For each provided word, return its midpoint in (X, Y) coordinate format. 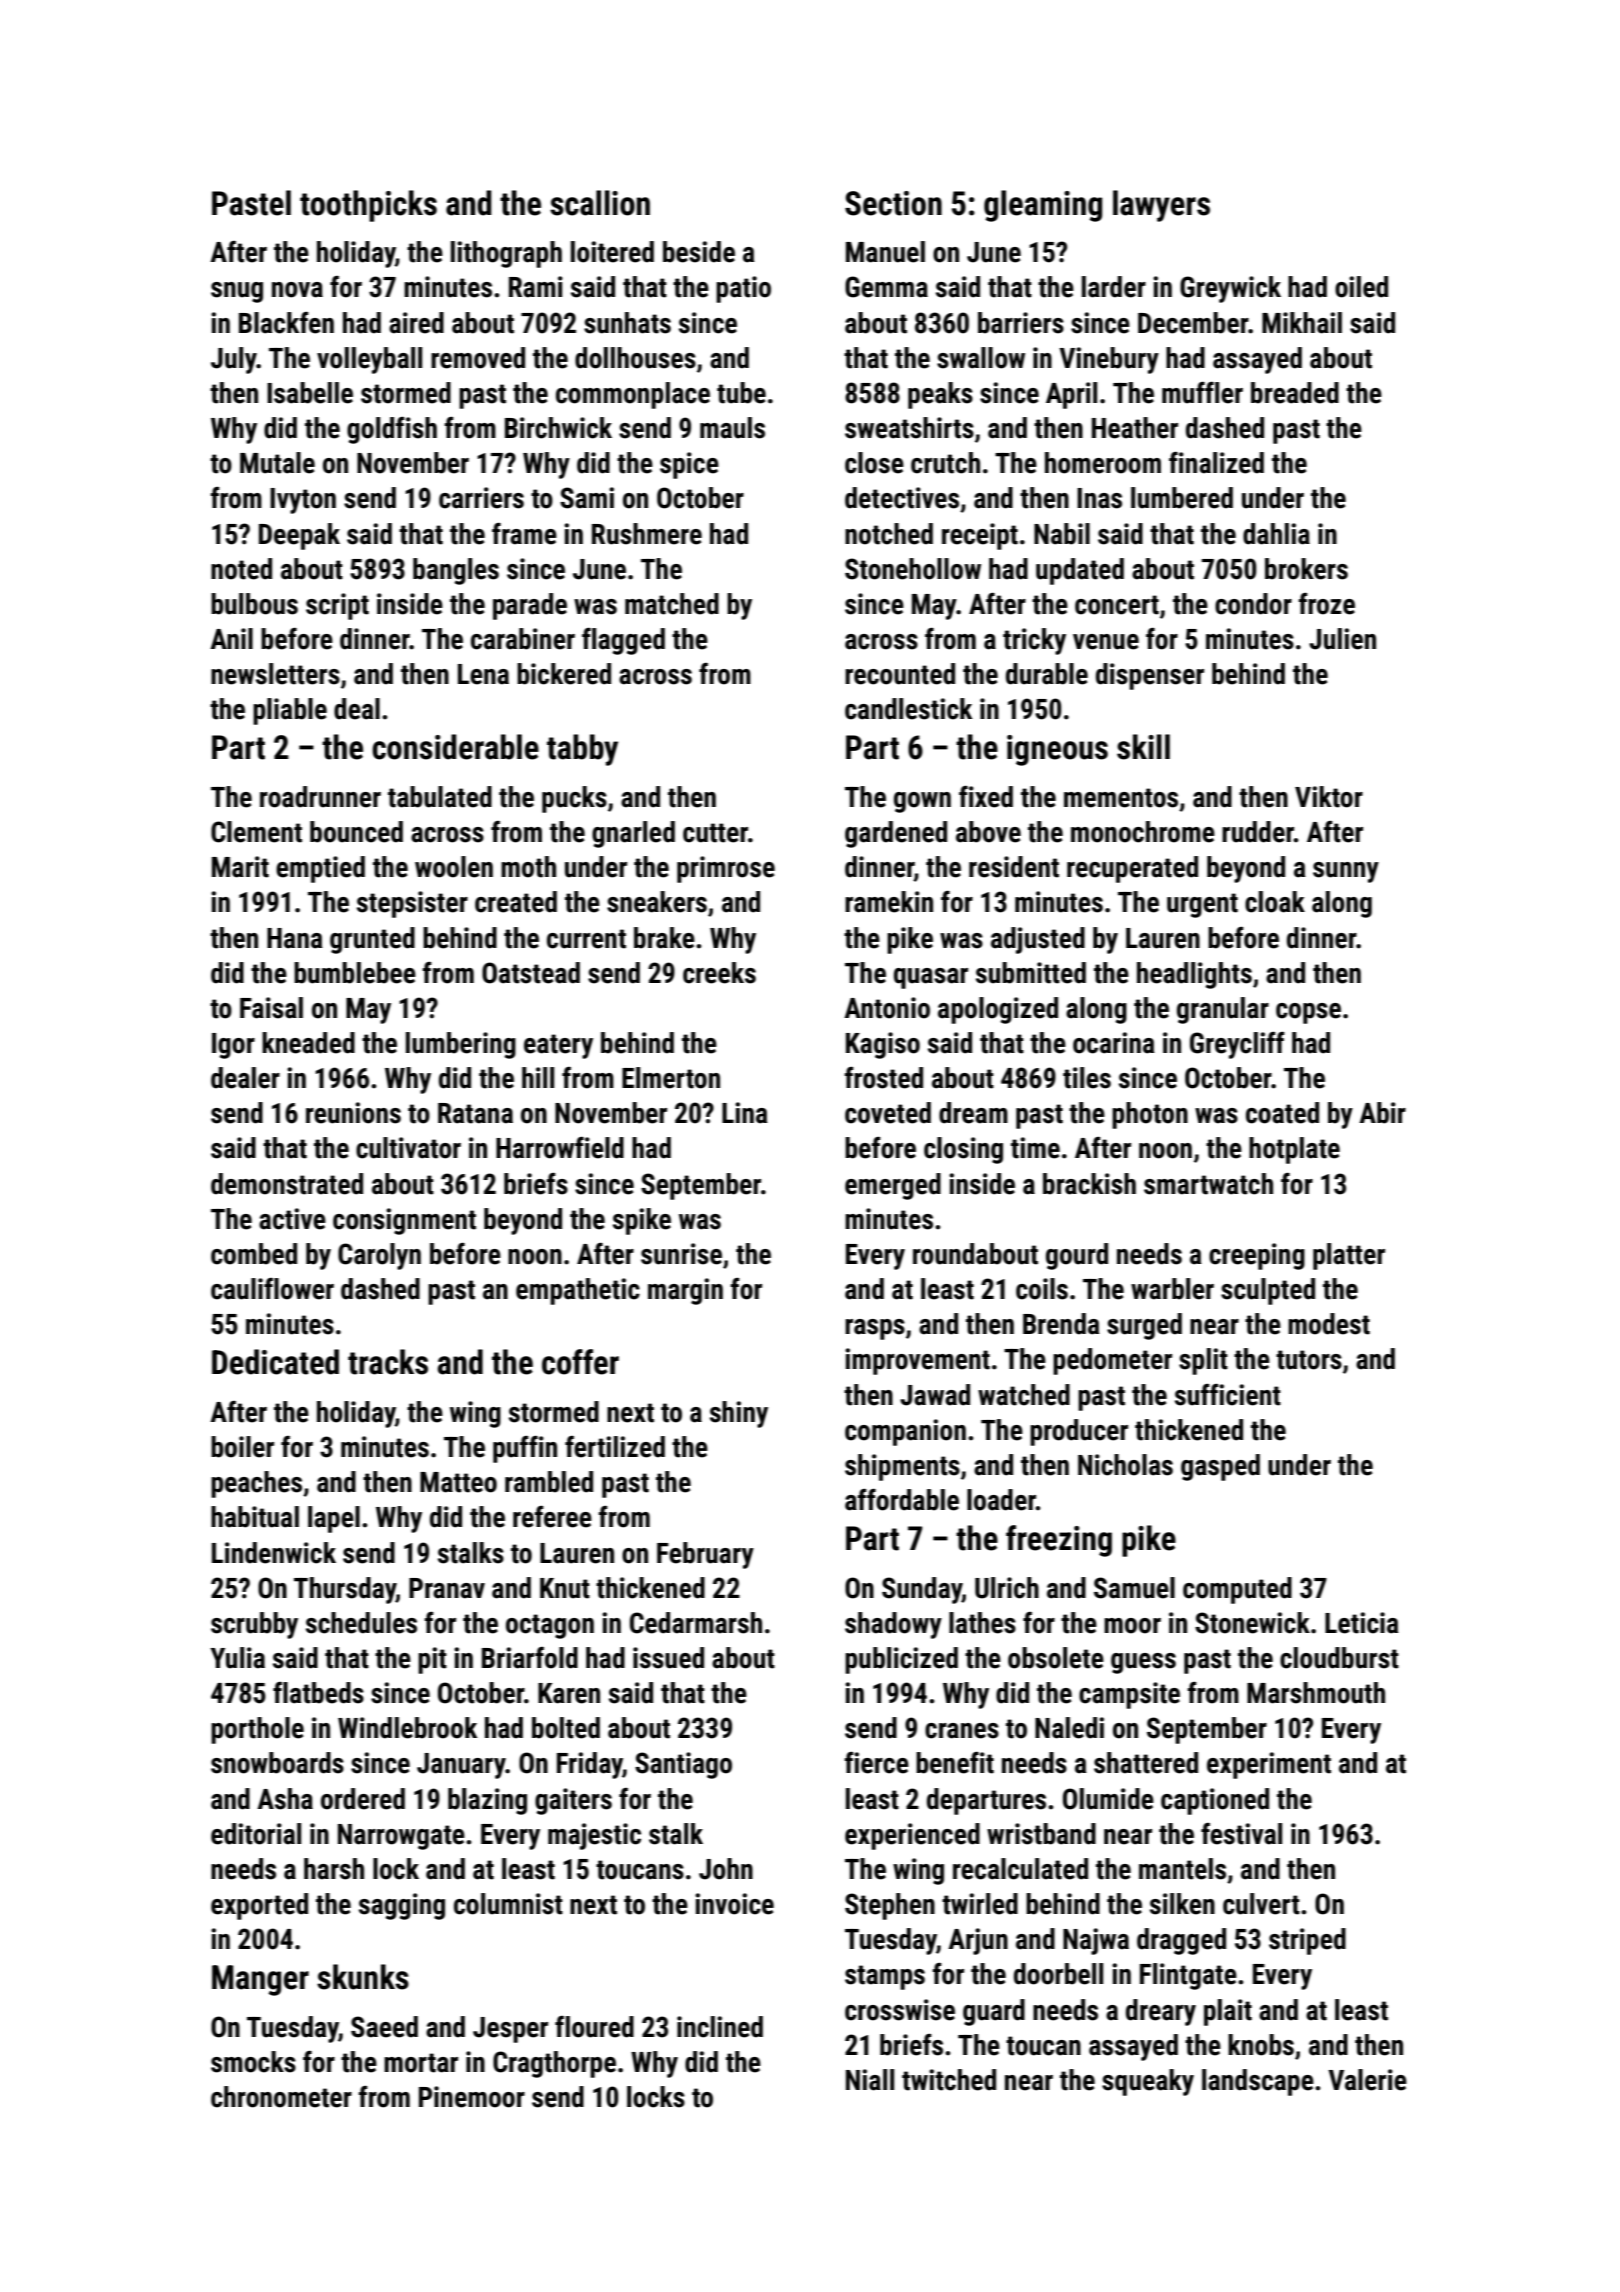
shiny (739, 1414)
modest (1329, 1324)
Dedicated (275, 1362)
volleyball (369, 360)
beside (699, 252)
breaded (1295, 393)
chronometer (281, 2097)
